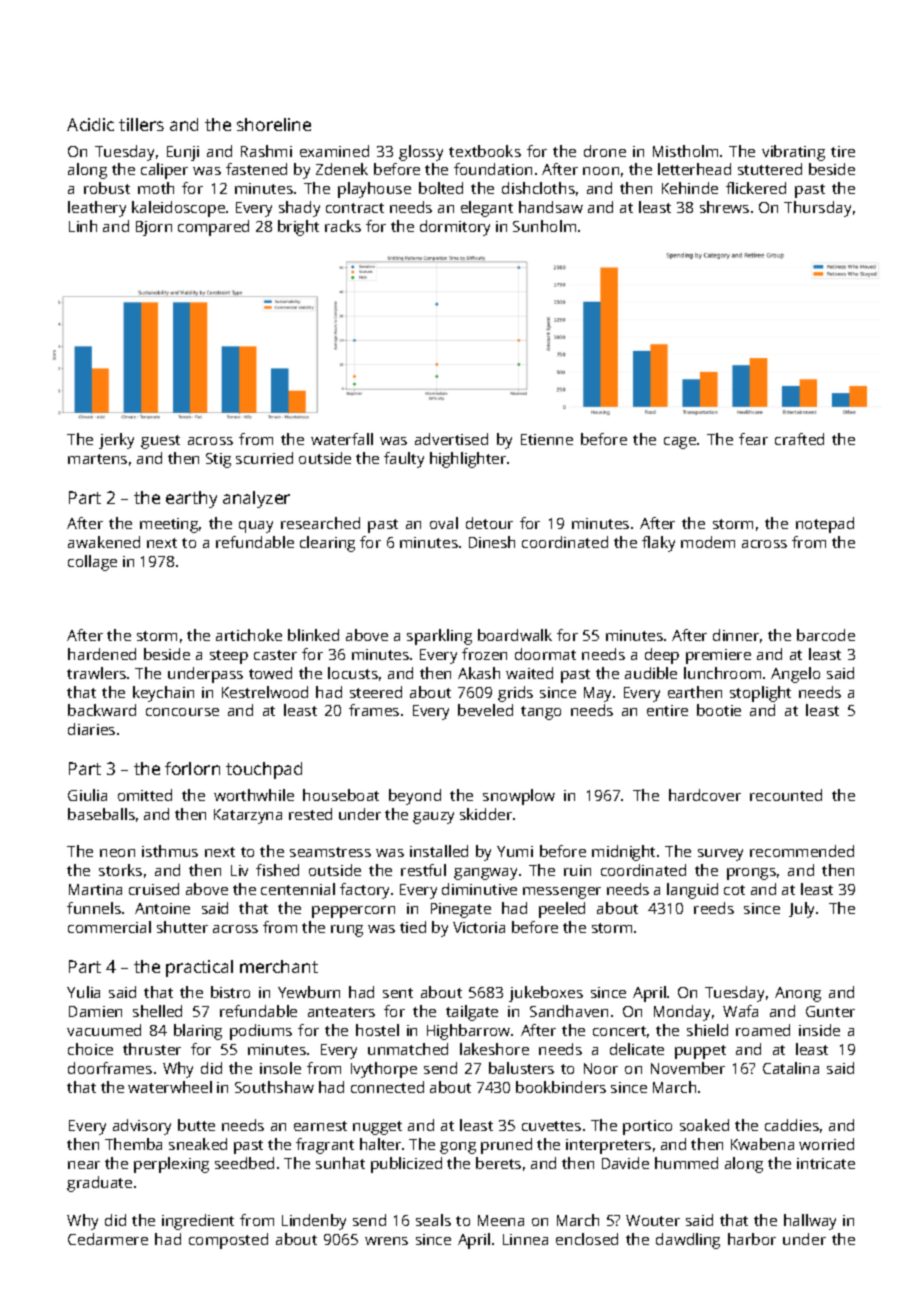 The height and width of the page is (1308, 924). Describe the element at coordinates (680, 443) in the page. I see `cage` at that location.
